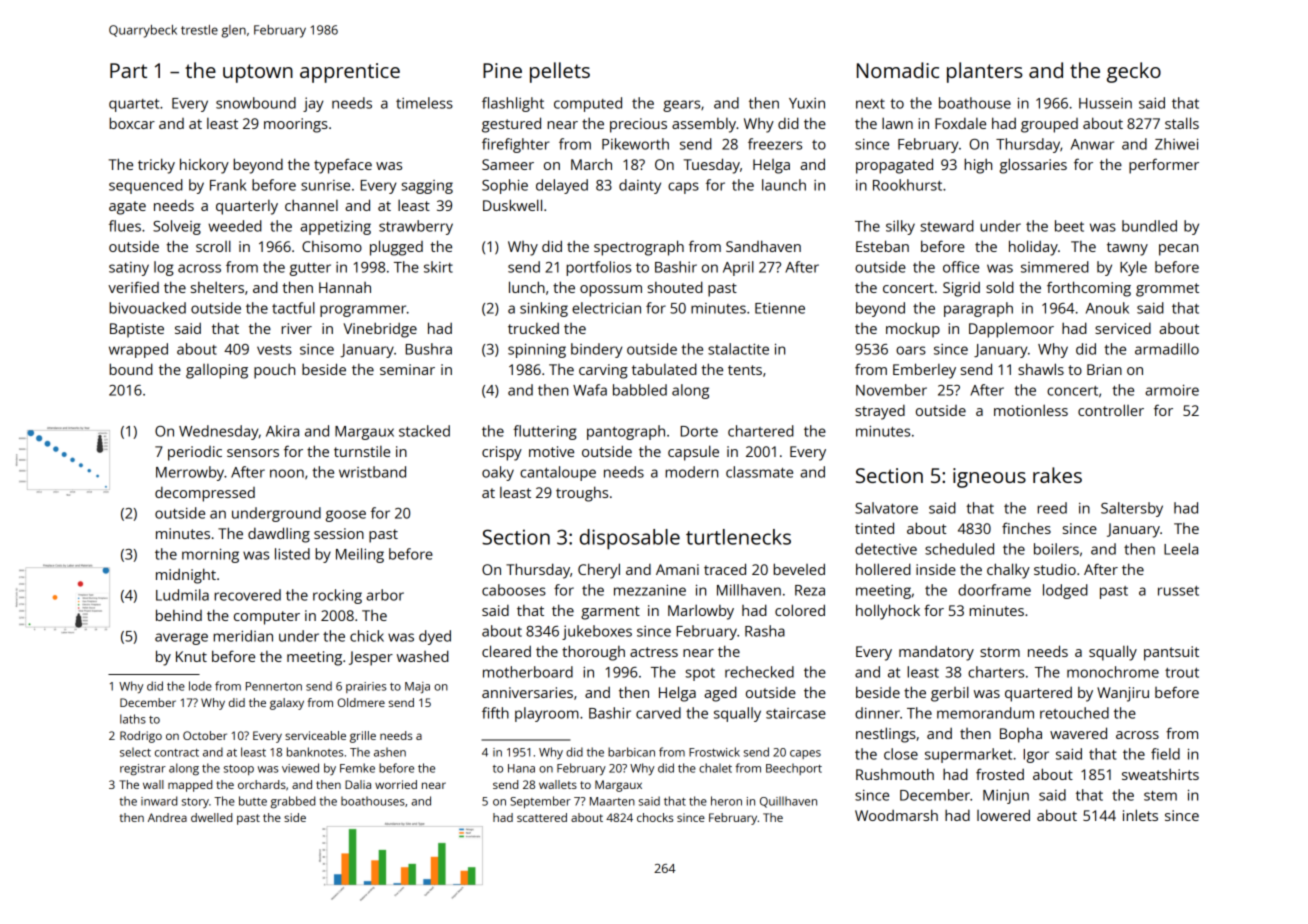 This screenshot has height=924, width=1308. What do you see at coordinates (339, 533) in the screenshot?
I see `session` at bounding box center [339, 533].
